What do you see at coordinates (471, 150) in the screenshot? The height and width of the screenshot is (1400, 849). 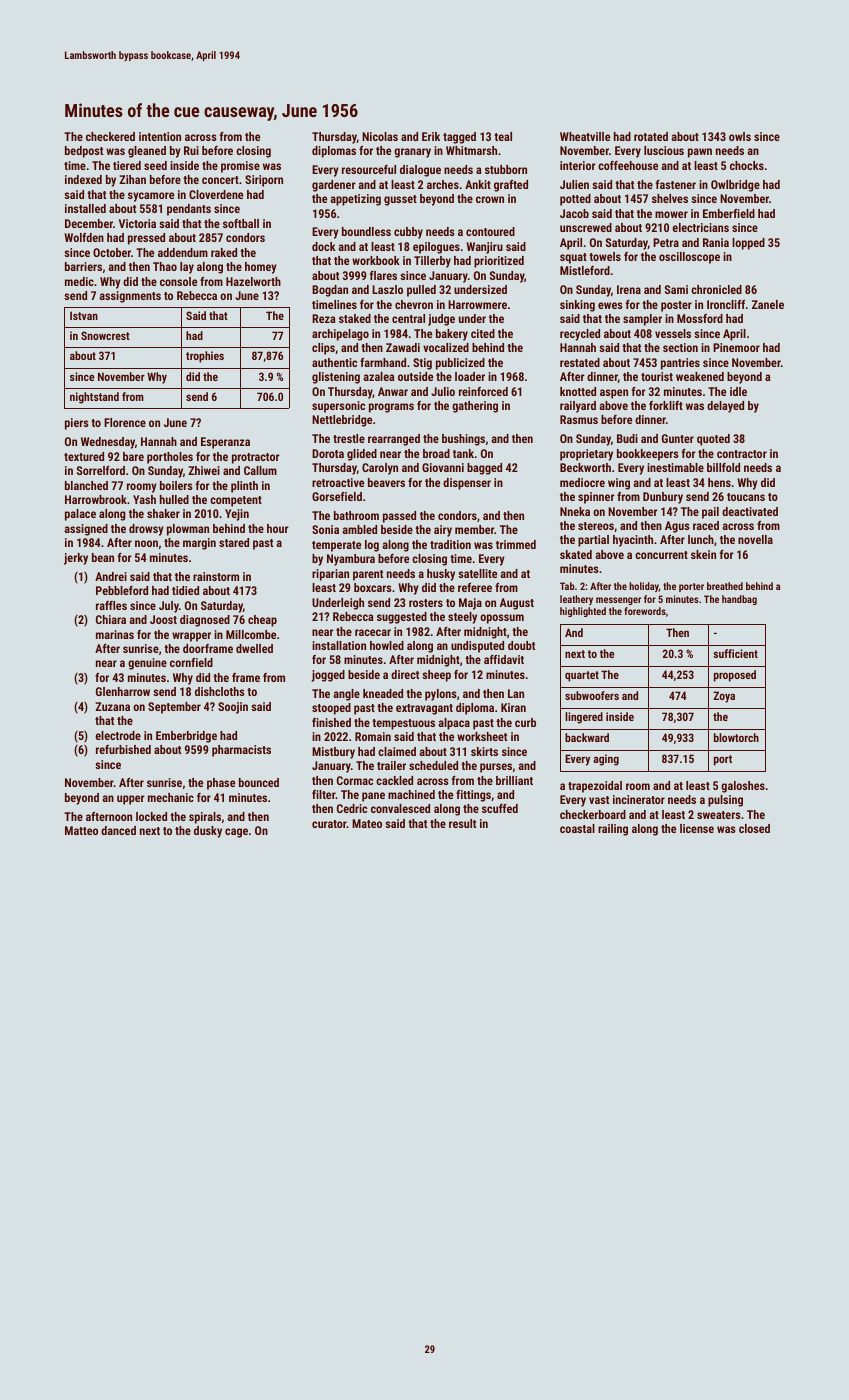 I see `Whitmarsh` at bounding box center [471, 150].
